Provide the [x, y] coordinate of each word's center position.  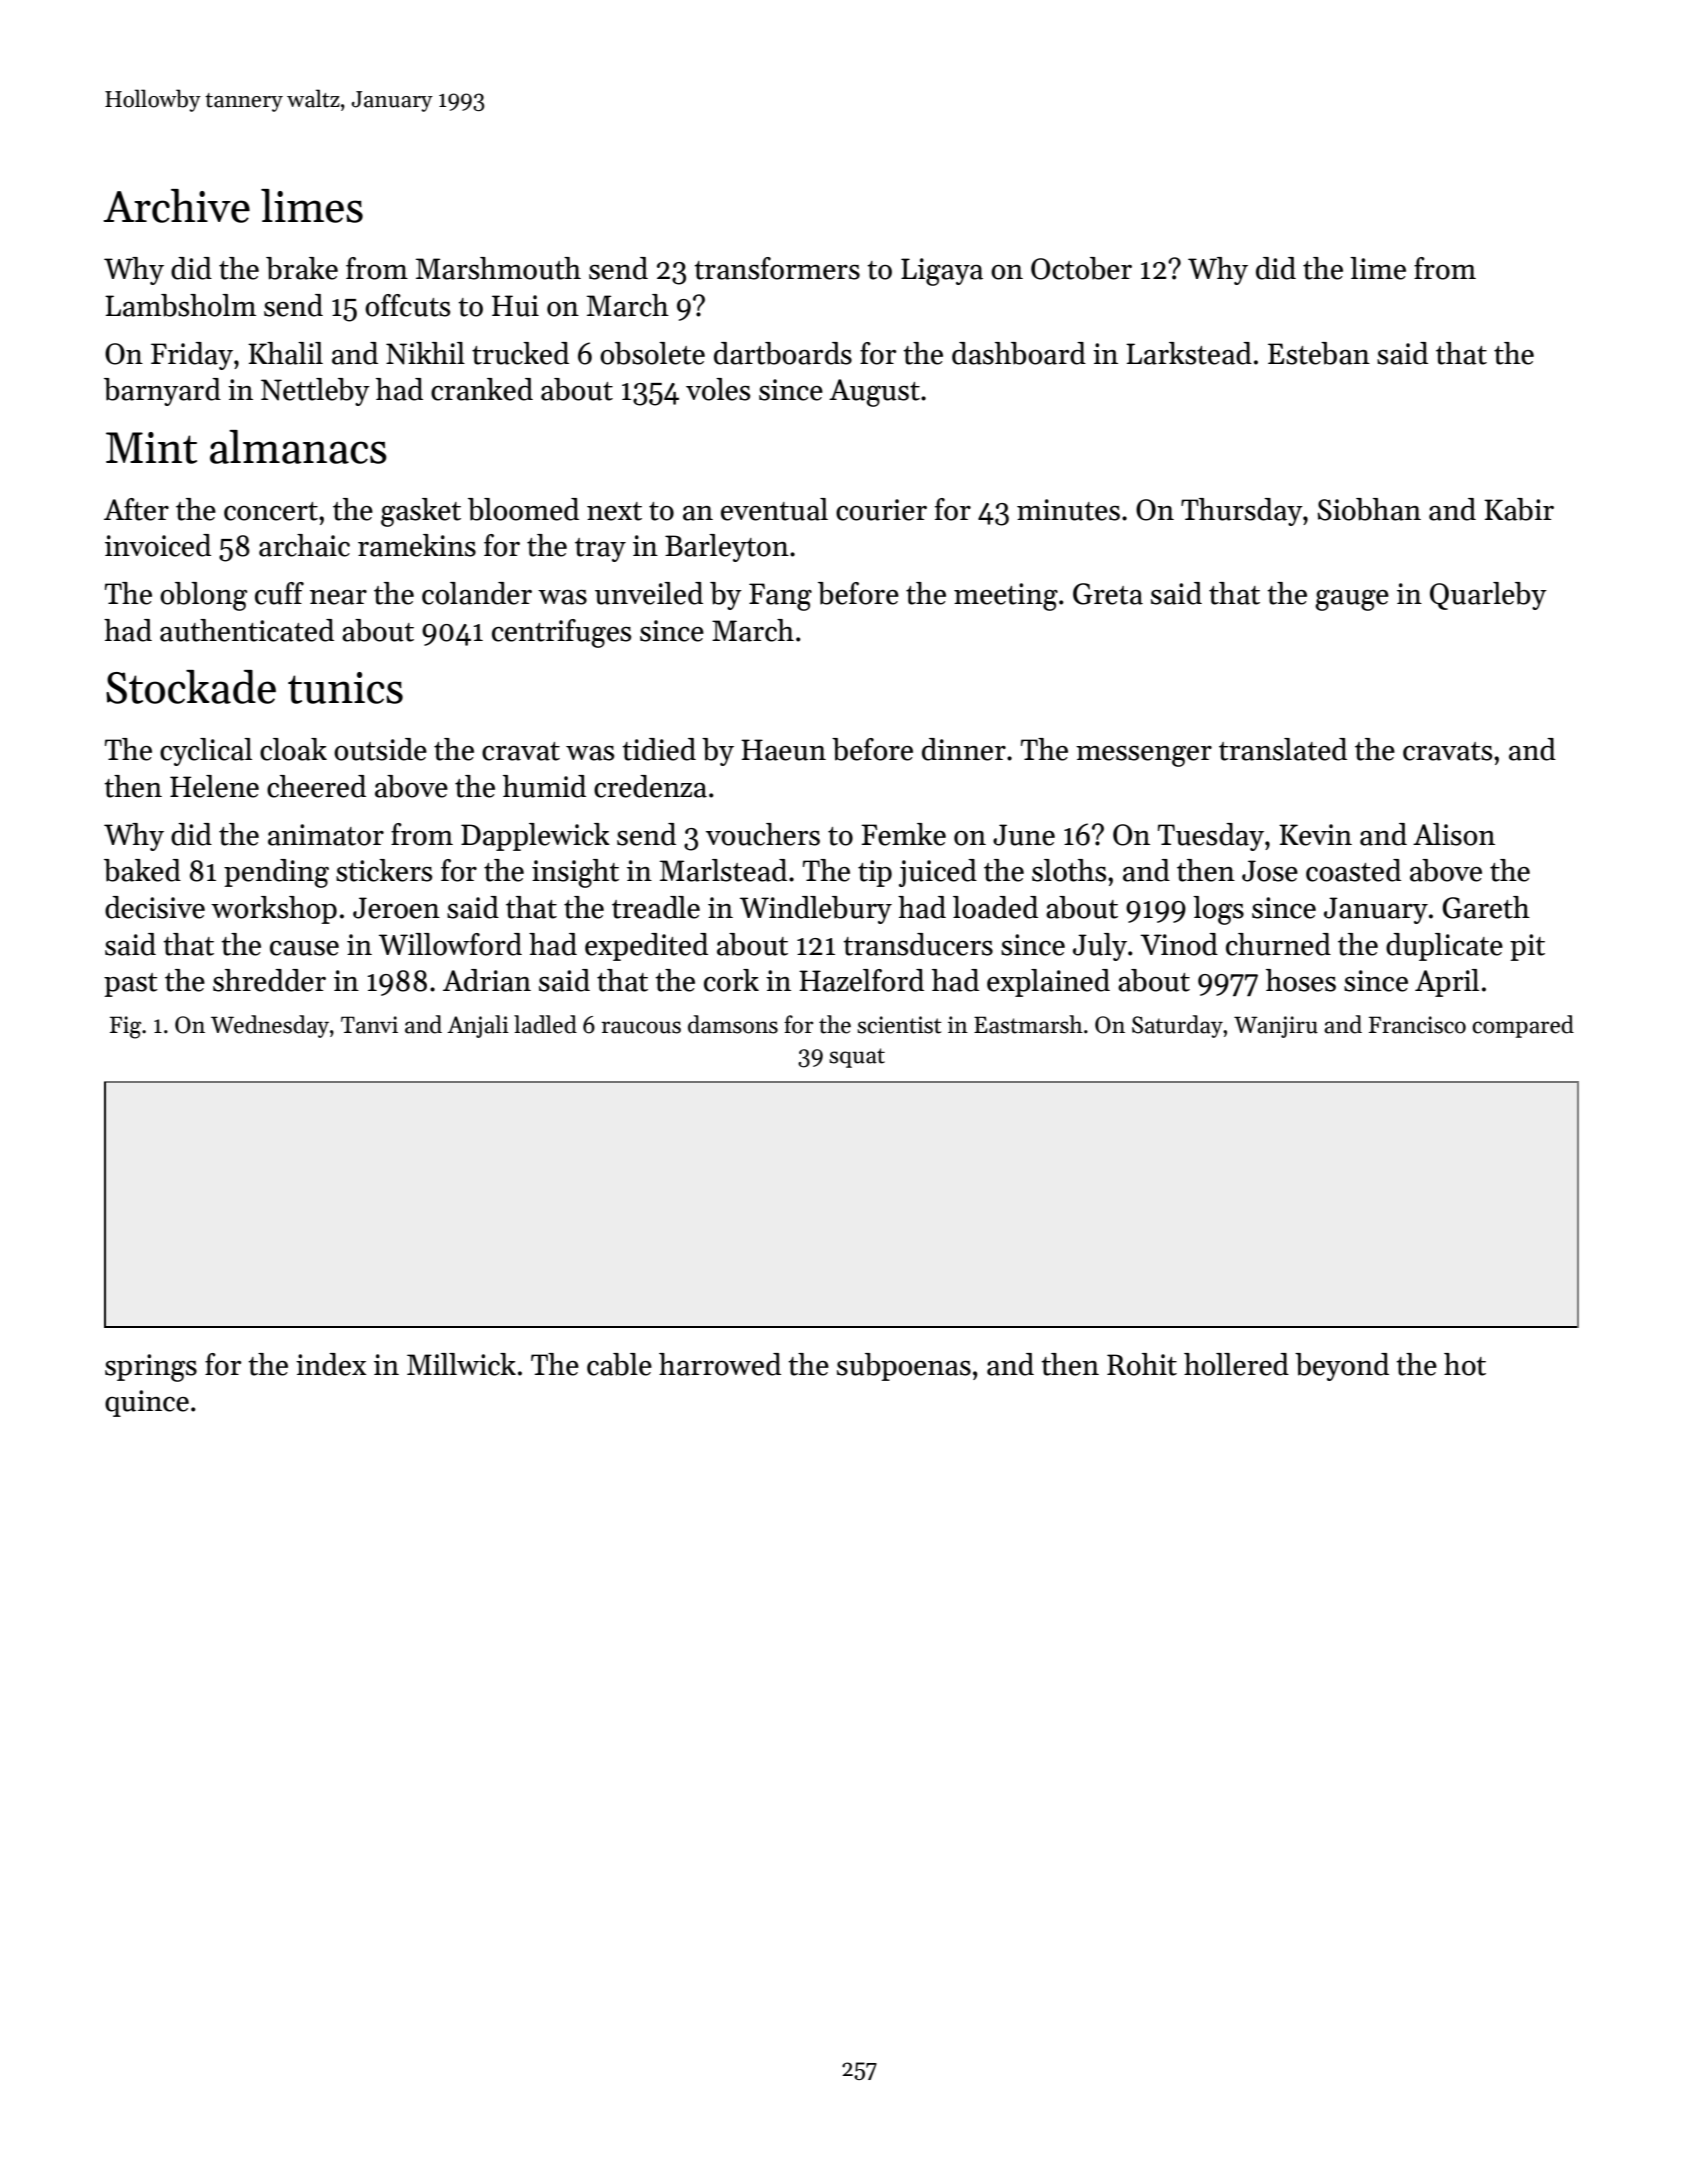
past [131, 985]
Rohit [1142, 1364]
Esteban [1319, 353]
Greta [1108, 594]
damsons [733, 1024]
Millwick [461, 1364]
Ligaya [942, 272]
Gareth [1486, 907]
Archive [176, 206]
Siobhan [1369, 509]
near [338, 597]
